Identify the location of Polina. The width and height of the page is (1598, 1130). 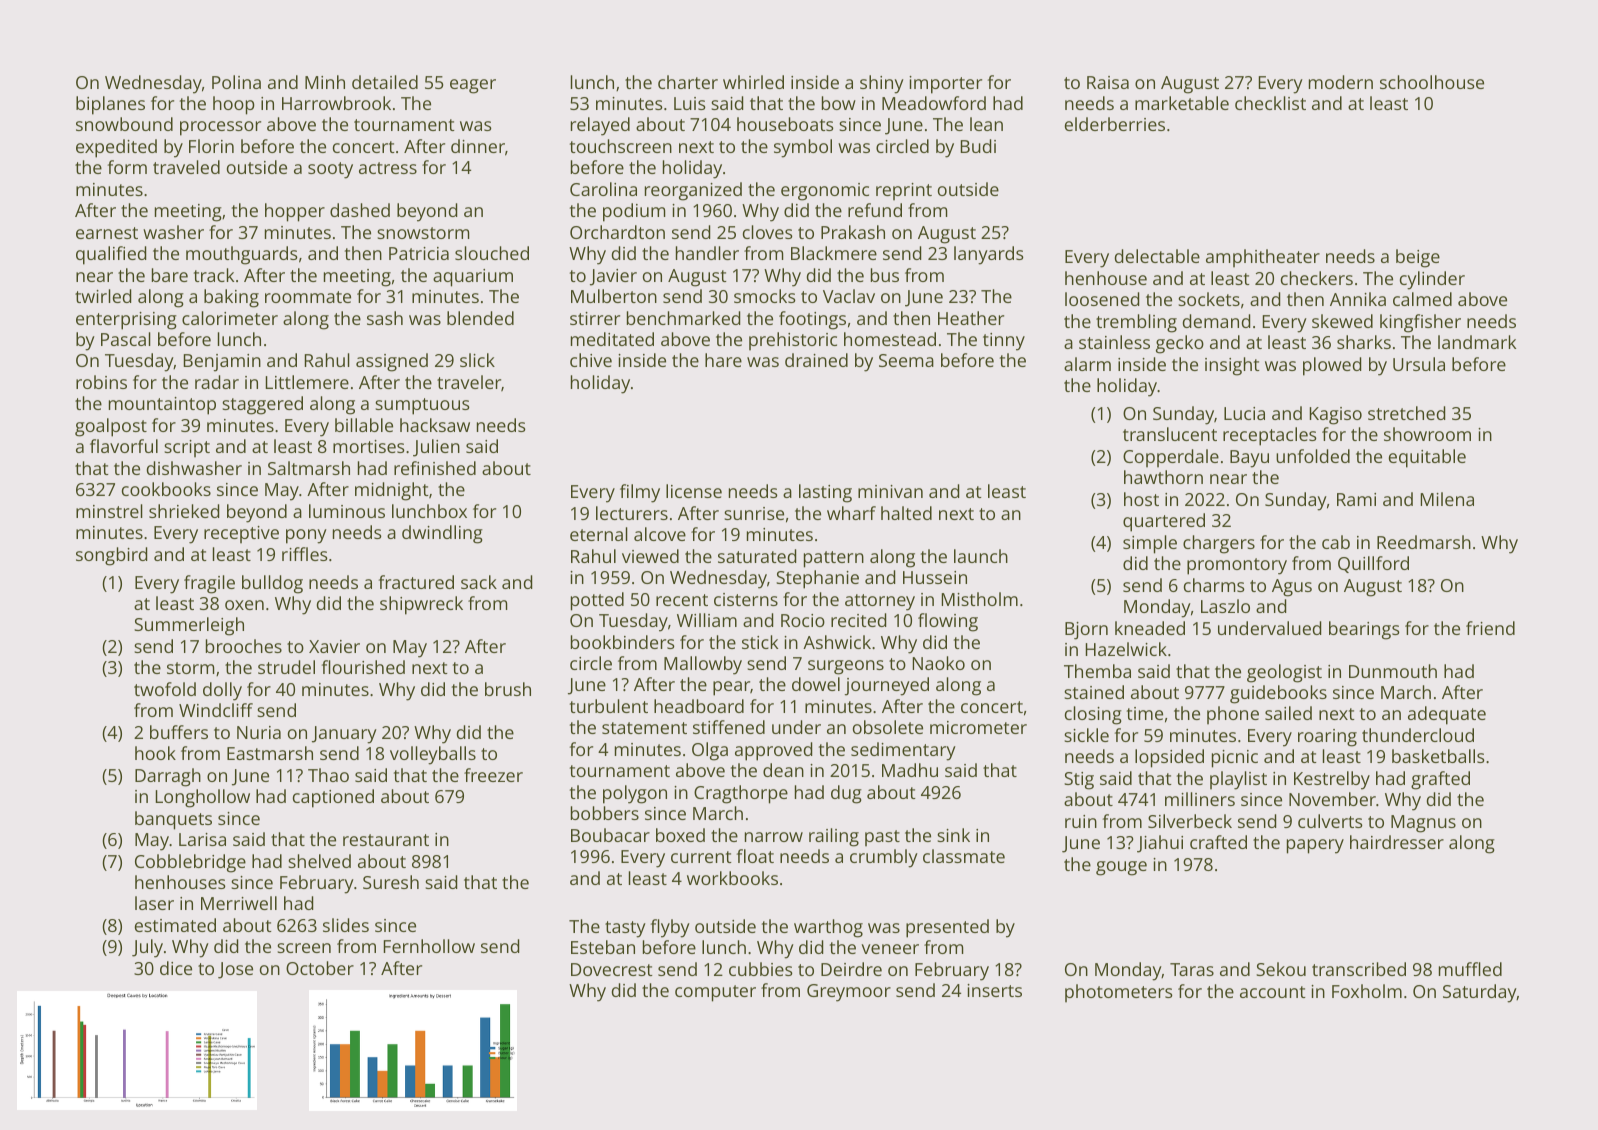
(236, 82).
